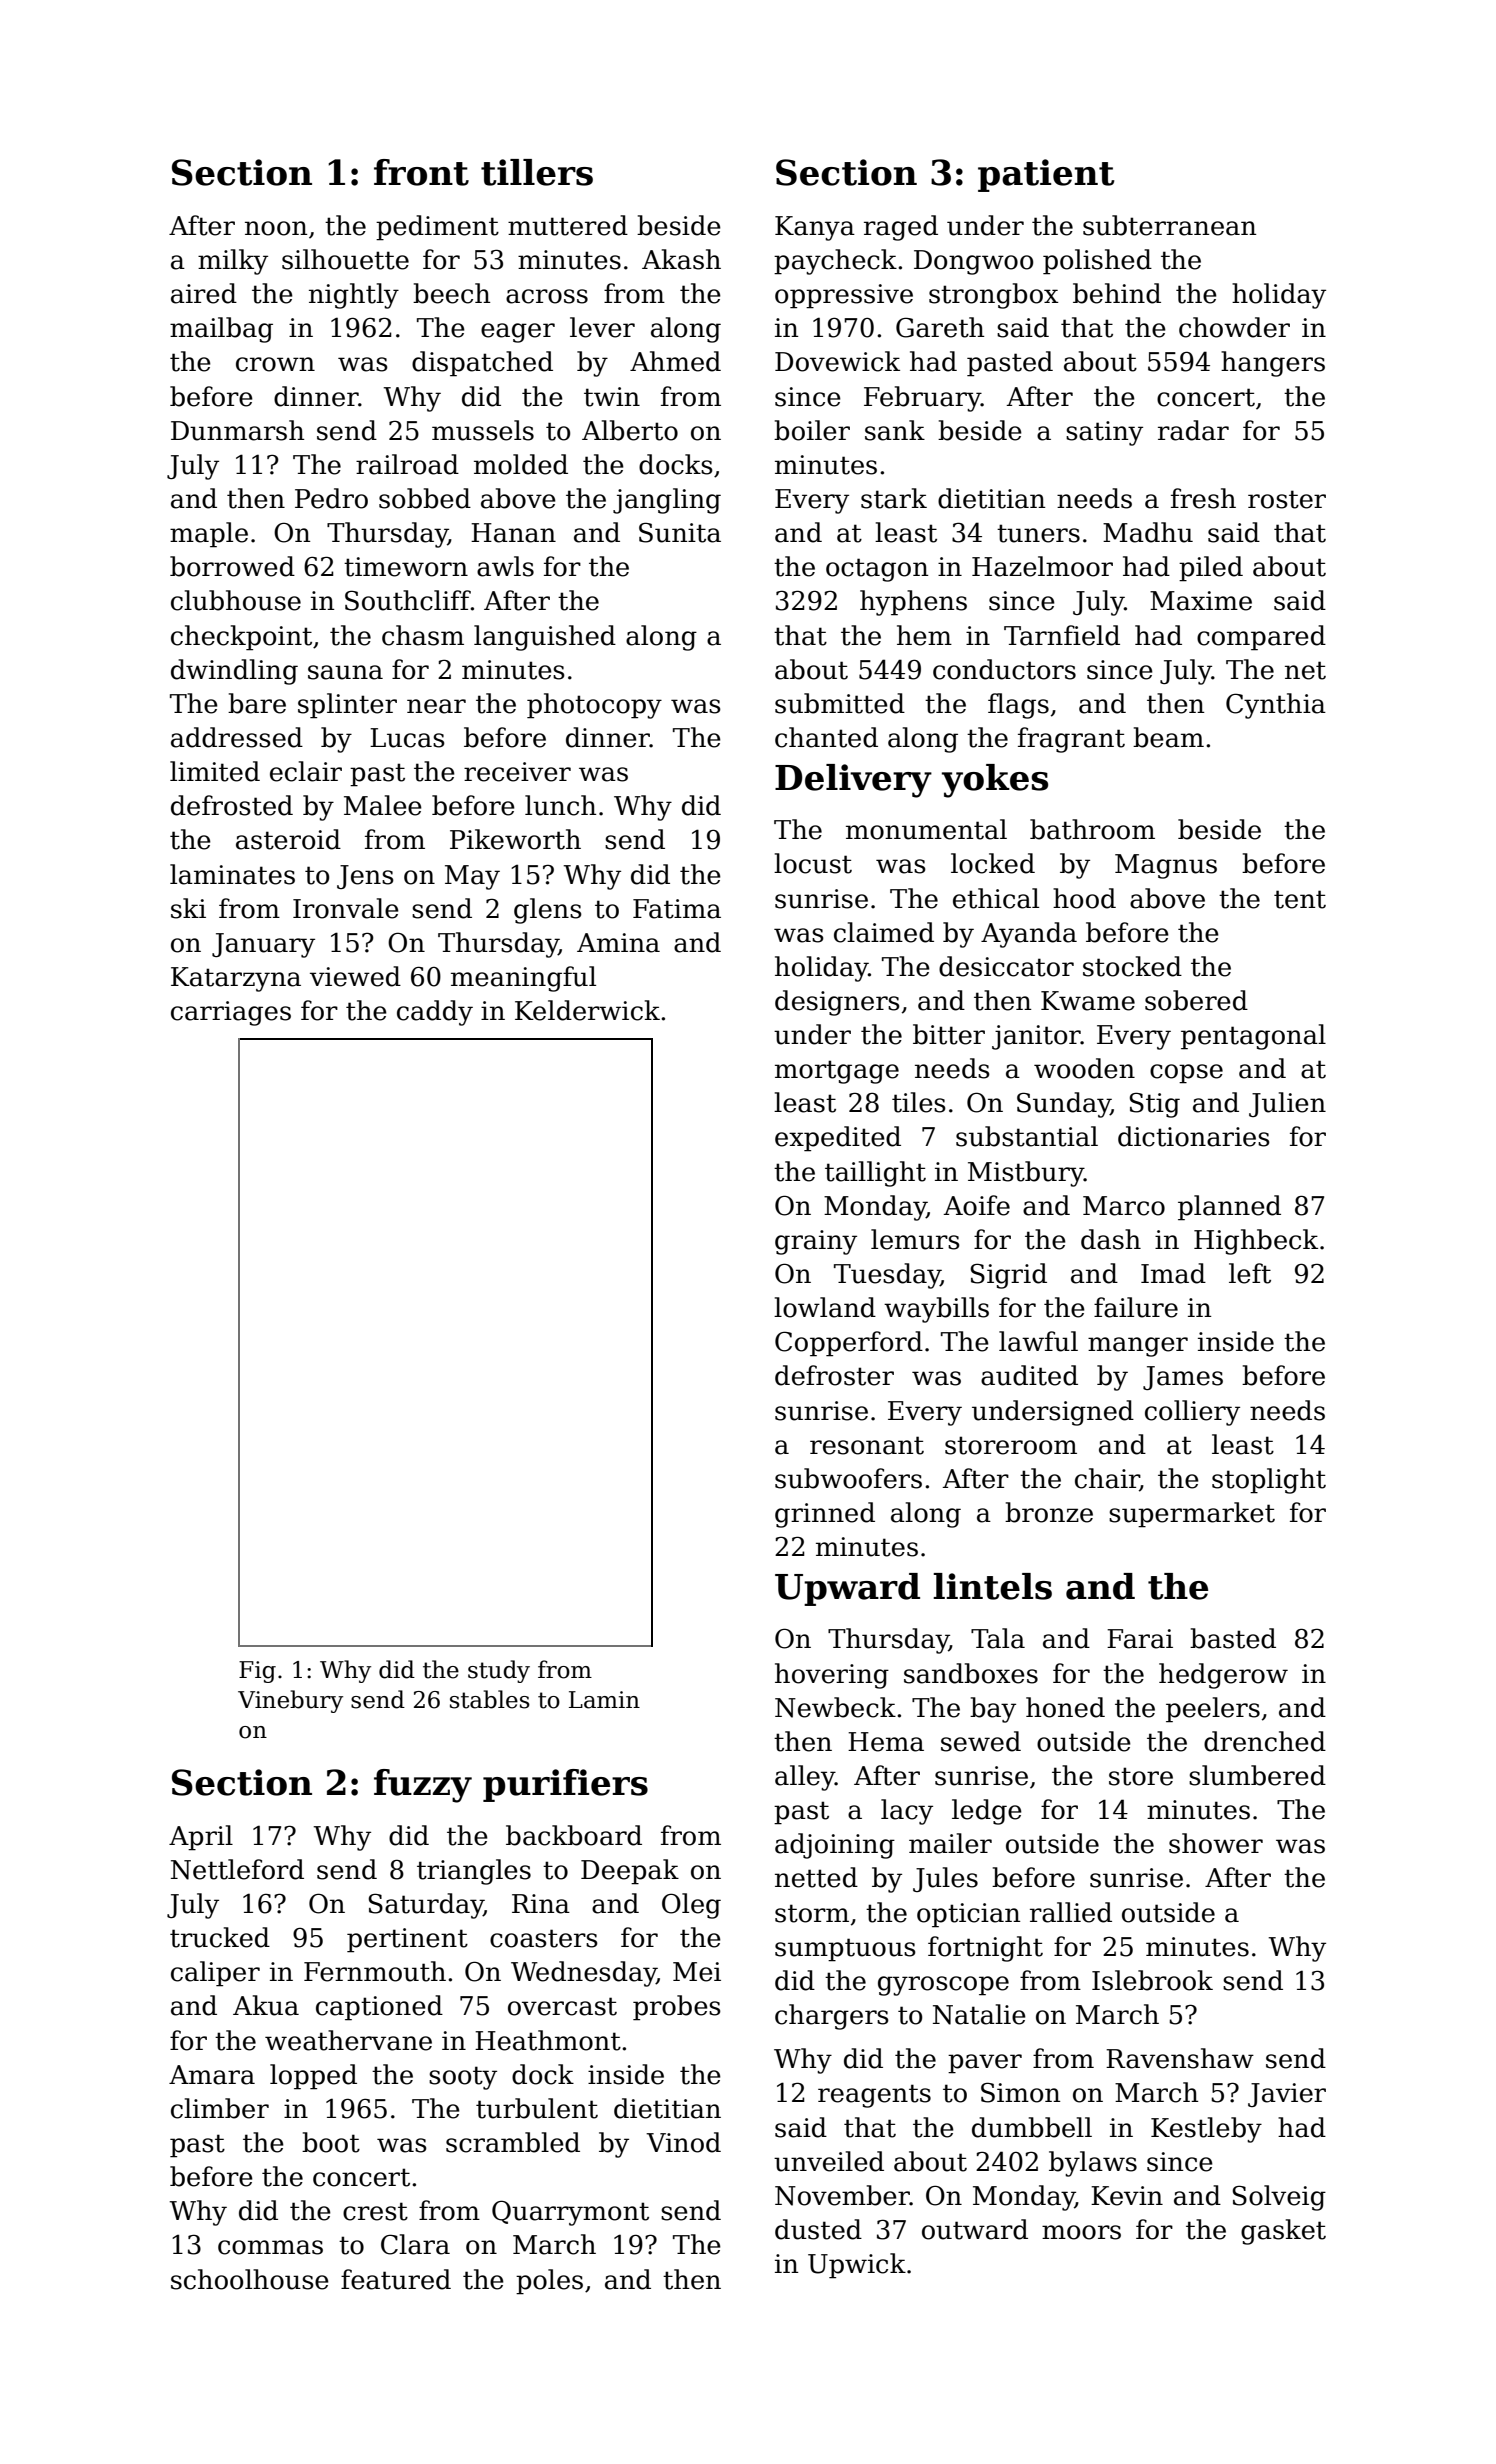  Describe the element at coordinates (232, 805) in the screenshot. I see `defrosted` at that location.
